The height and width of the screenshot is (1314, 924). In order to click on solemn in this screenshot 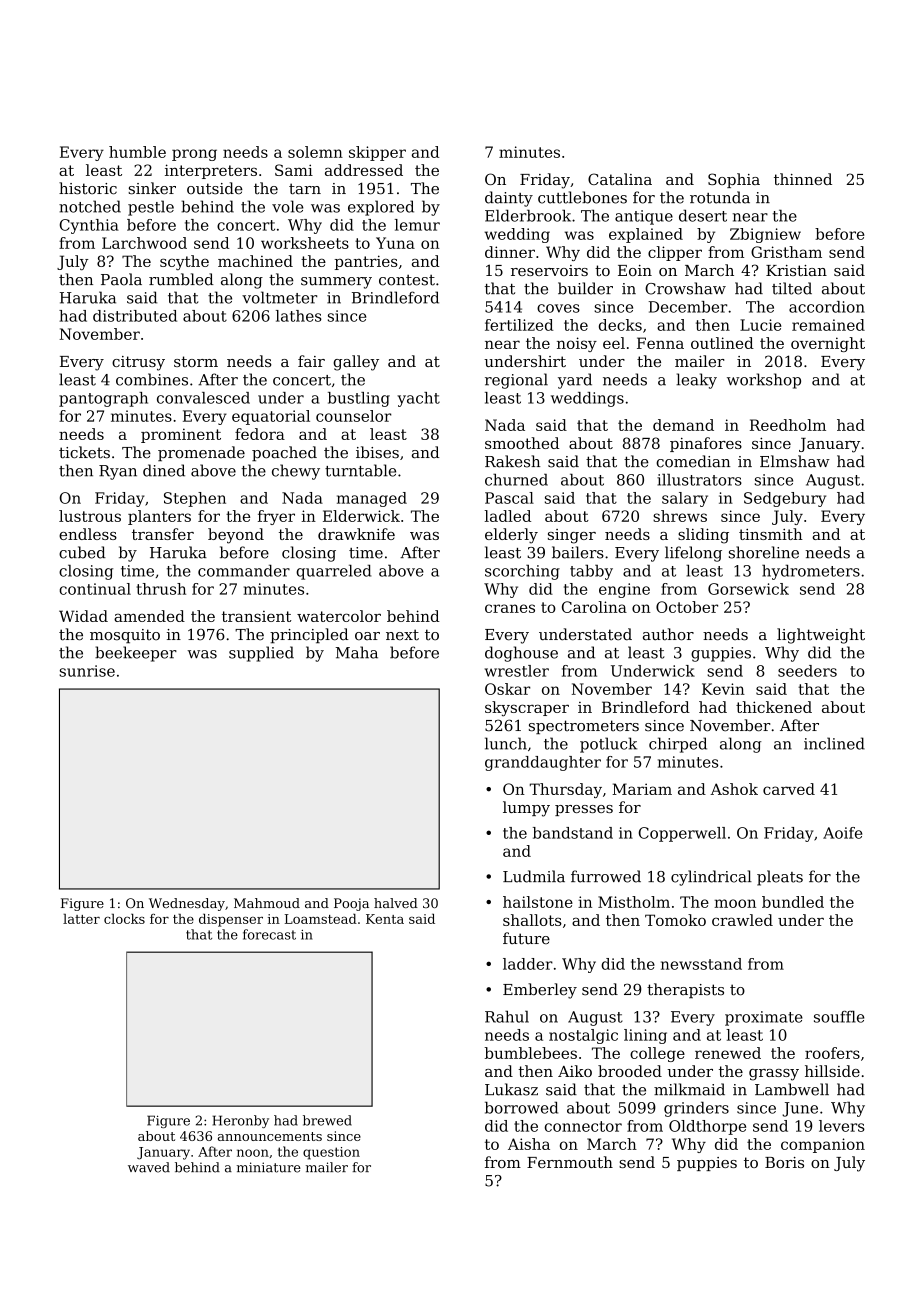, I will do `click(315, 152)`.
